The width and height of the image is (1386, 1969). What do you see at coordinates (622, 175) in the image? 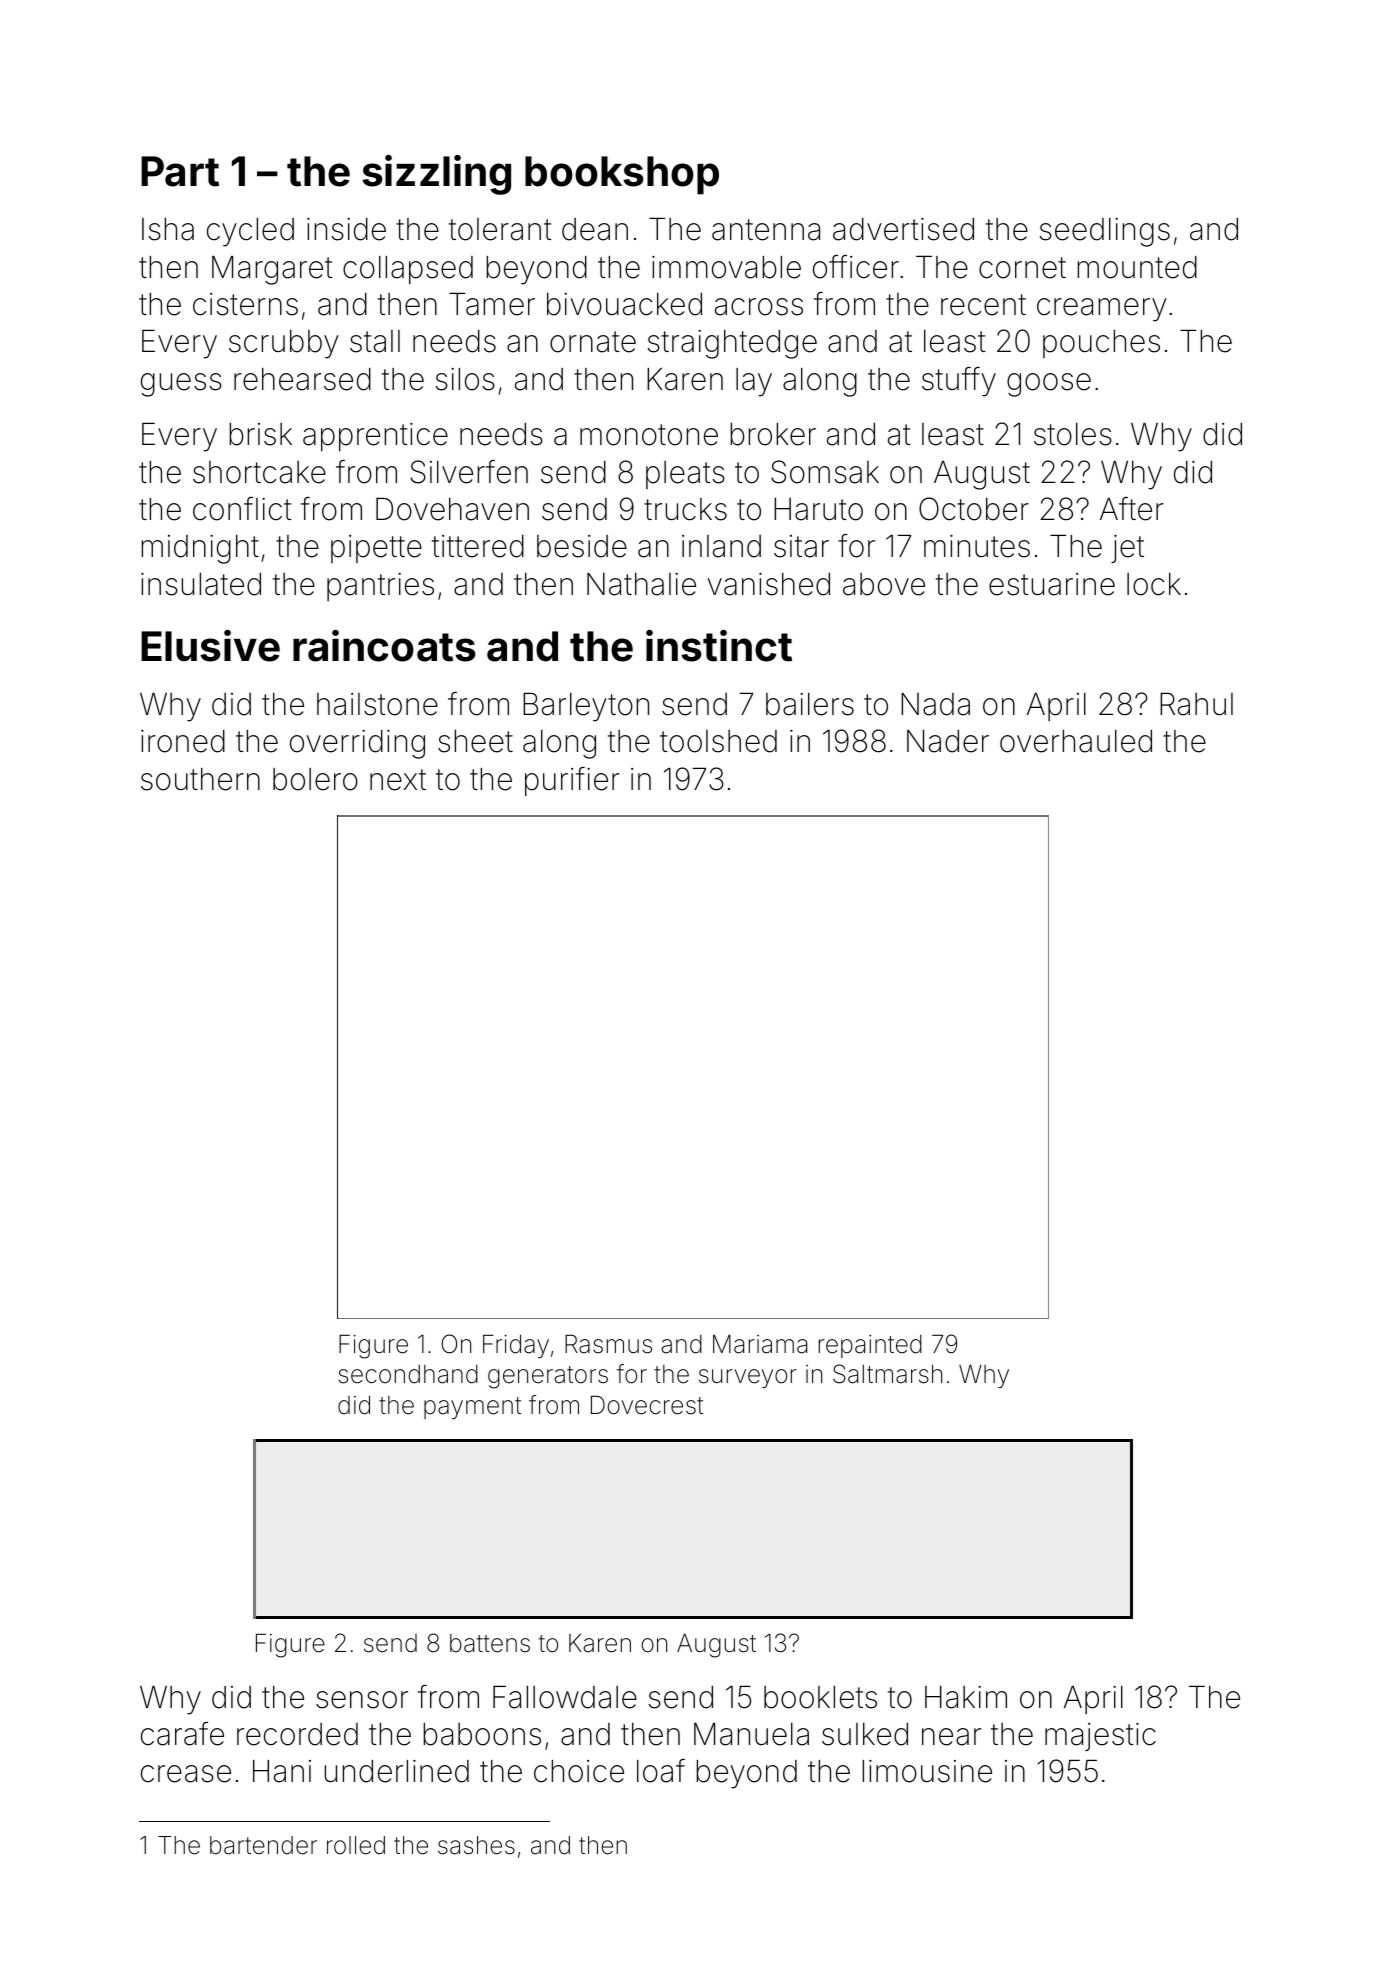
I see `bookshop` at bounding box center [622, 175].
